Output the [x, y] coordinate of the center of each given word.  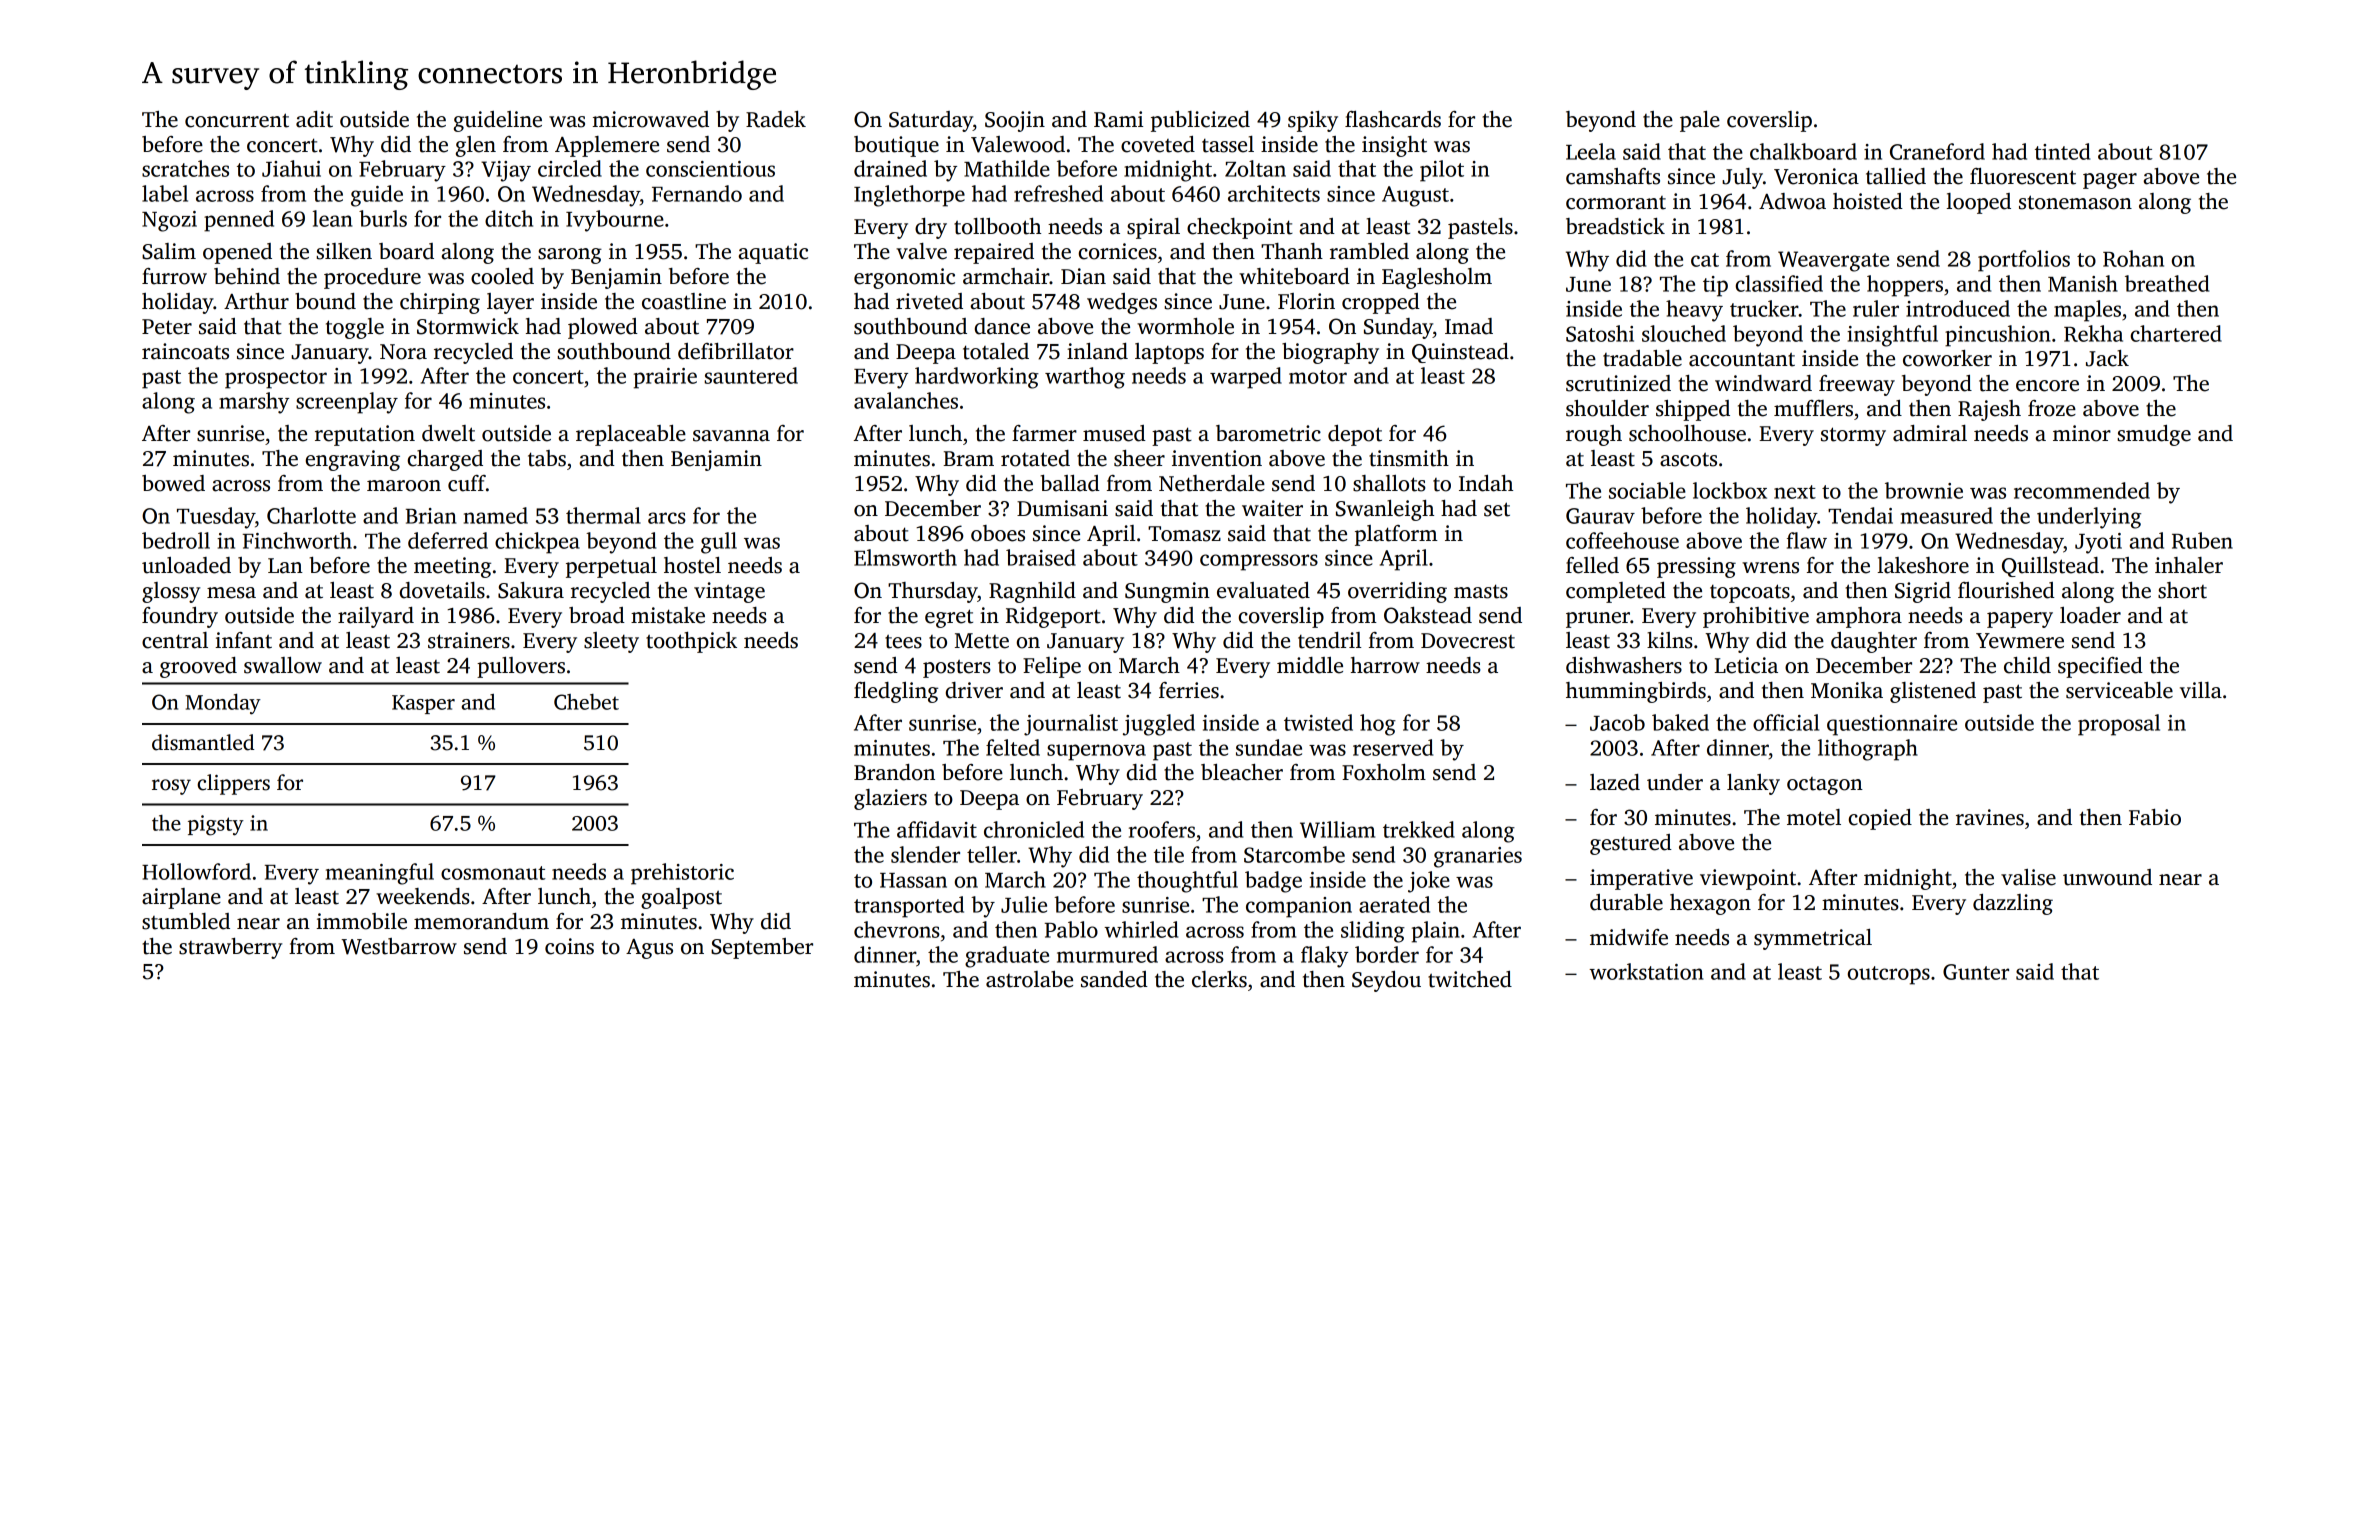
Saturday [931, 121]
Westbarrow [399, 946]
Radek [776, 119]
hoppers [1905, 286]
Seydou [1386, 981]
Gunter [1976, 972]
